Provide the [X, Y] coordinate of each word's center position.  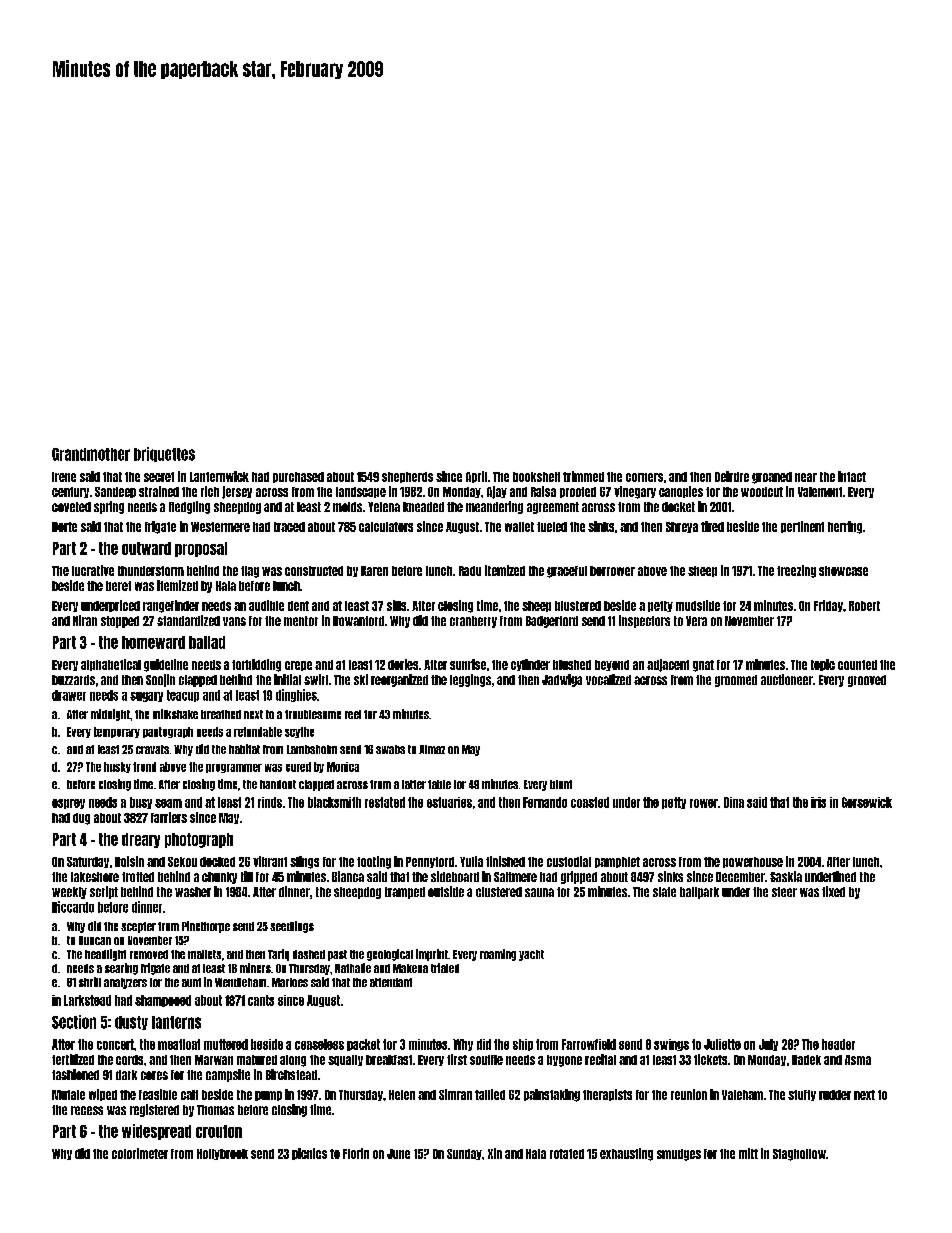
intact [852, 476]
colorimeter [140, 1153]
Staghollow [799, 1155]
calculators [386, 527]
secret [159, 477]
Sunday [464, 1154]
